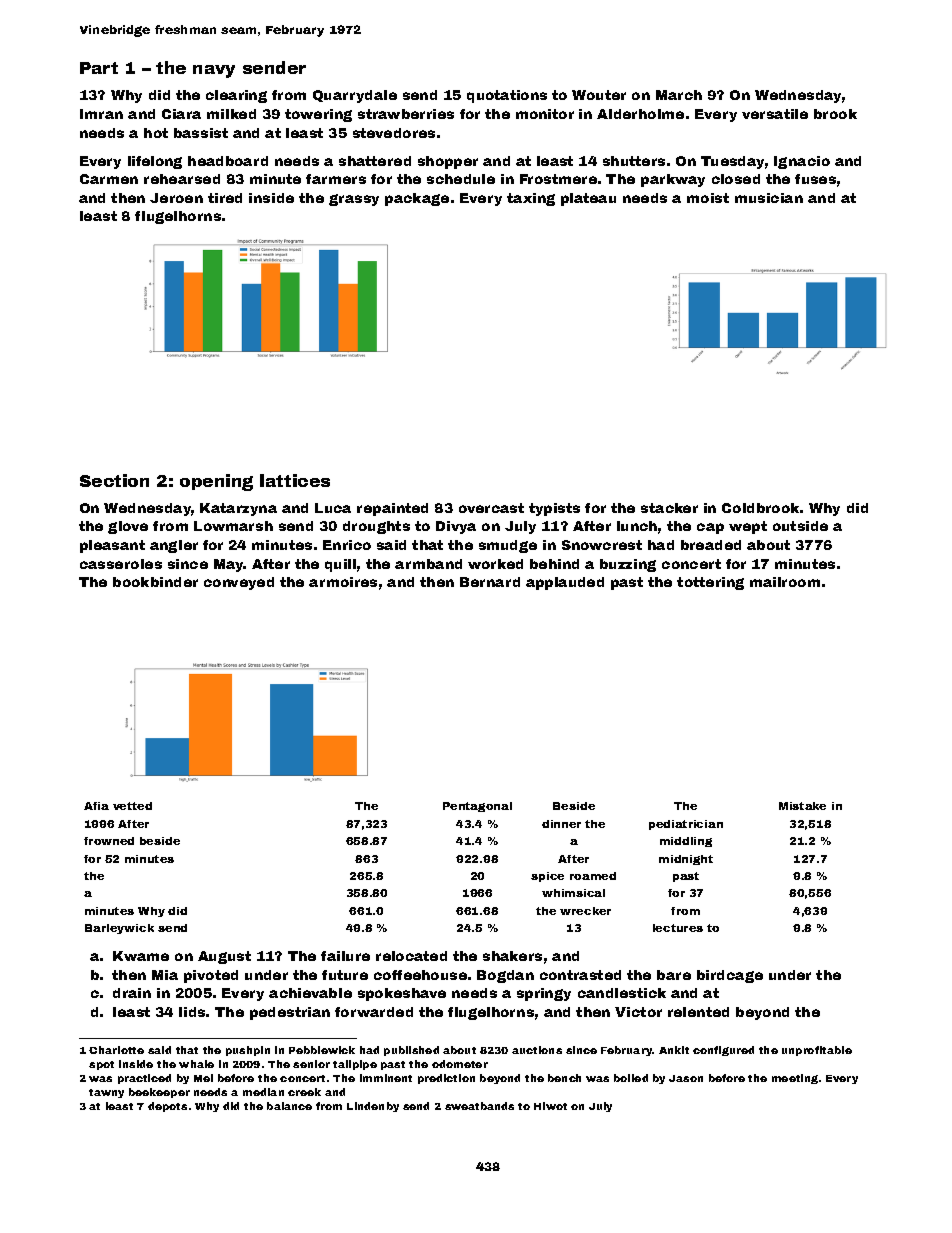 This screenshot has width=952, height=1233. What do you see at coordinates (428, 564) in the screenshot?
I see `armband` at bounding box center [428, 564].
